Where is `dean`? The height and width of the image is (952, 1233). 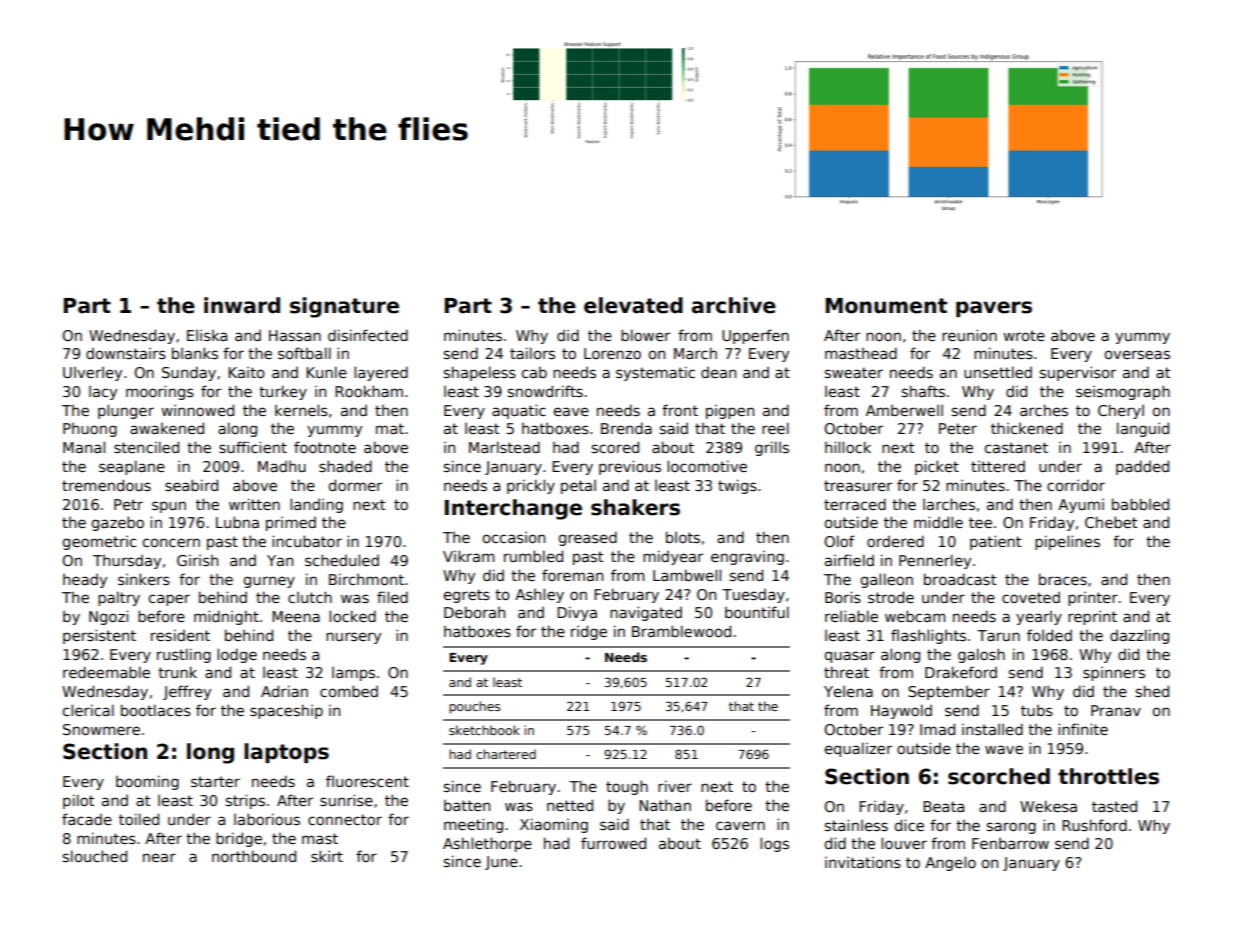
dean is located at coordinates (718, 372).
